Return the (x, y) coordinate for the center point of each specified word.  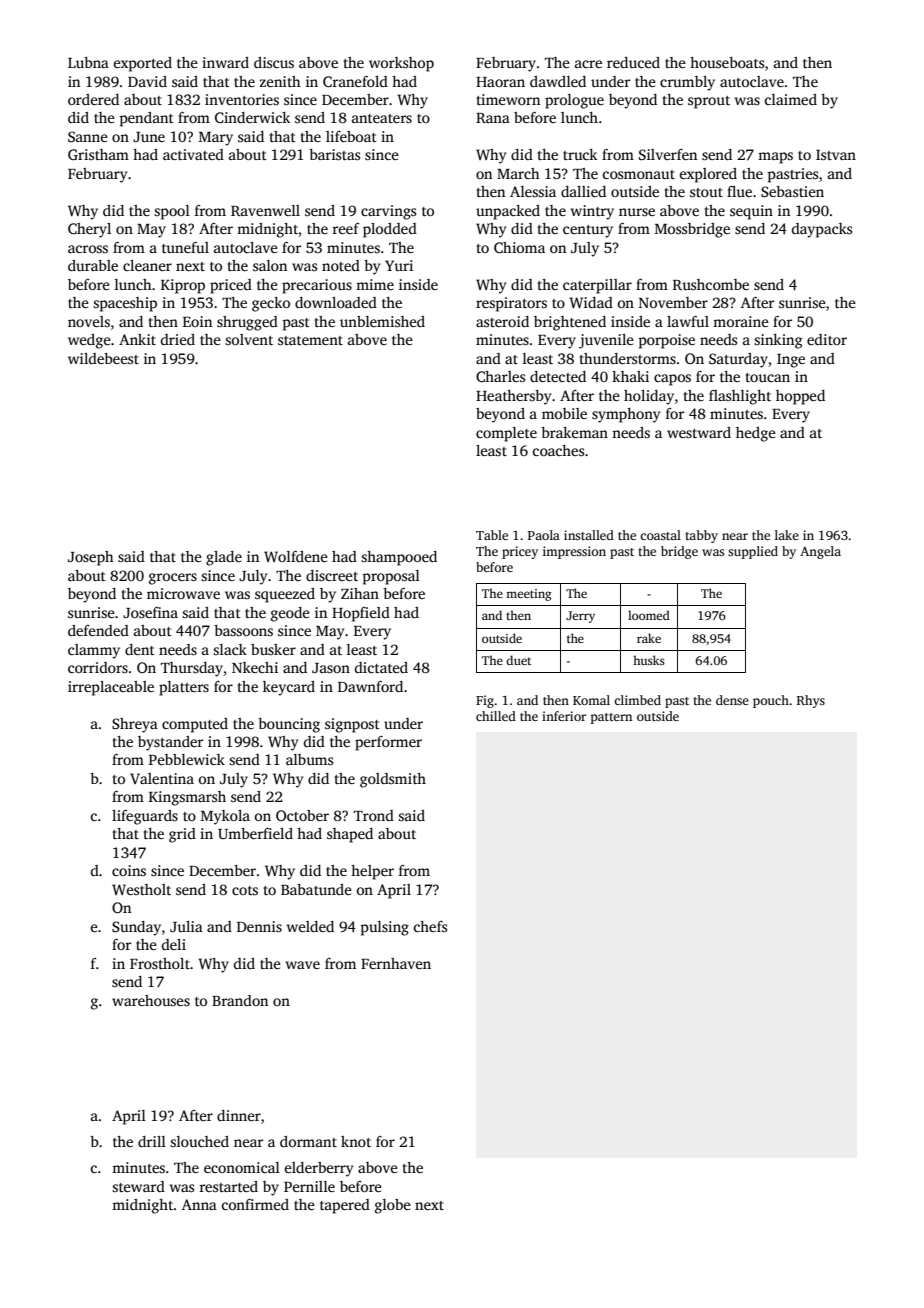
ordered (93, 99)
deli (174, 944)
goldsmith (393, 780)
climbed (637, 700)
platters (184, 688)
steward (138, 1186)
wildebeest (103, 358)
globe (393, 1206)
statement (310, 340)
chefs (430, 926)
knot (356, 1141)
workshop (401, 64)
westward (699, 432)
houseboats (727, 62)
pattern (611, 718)
